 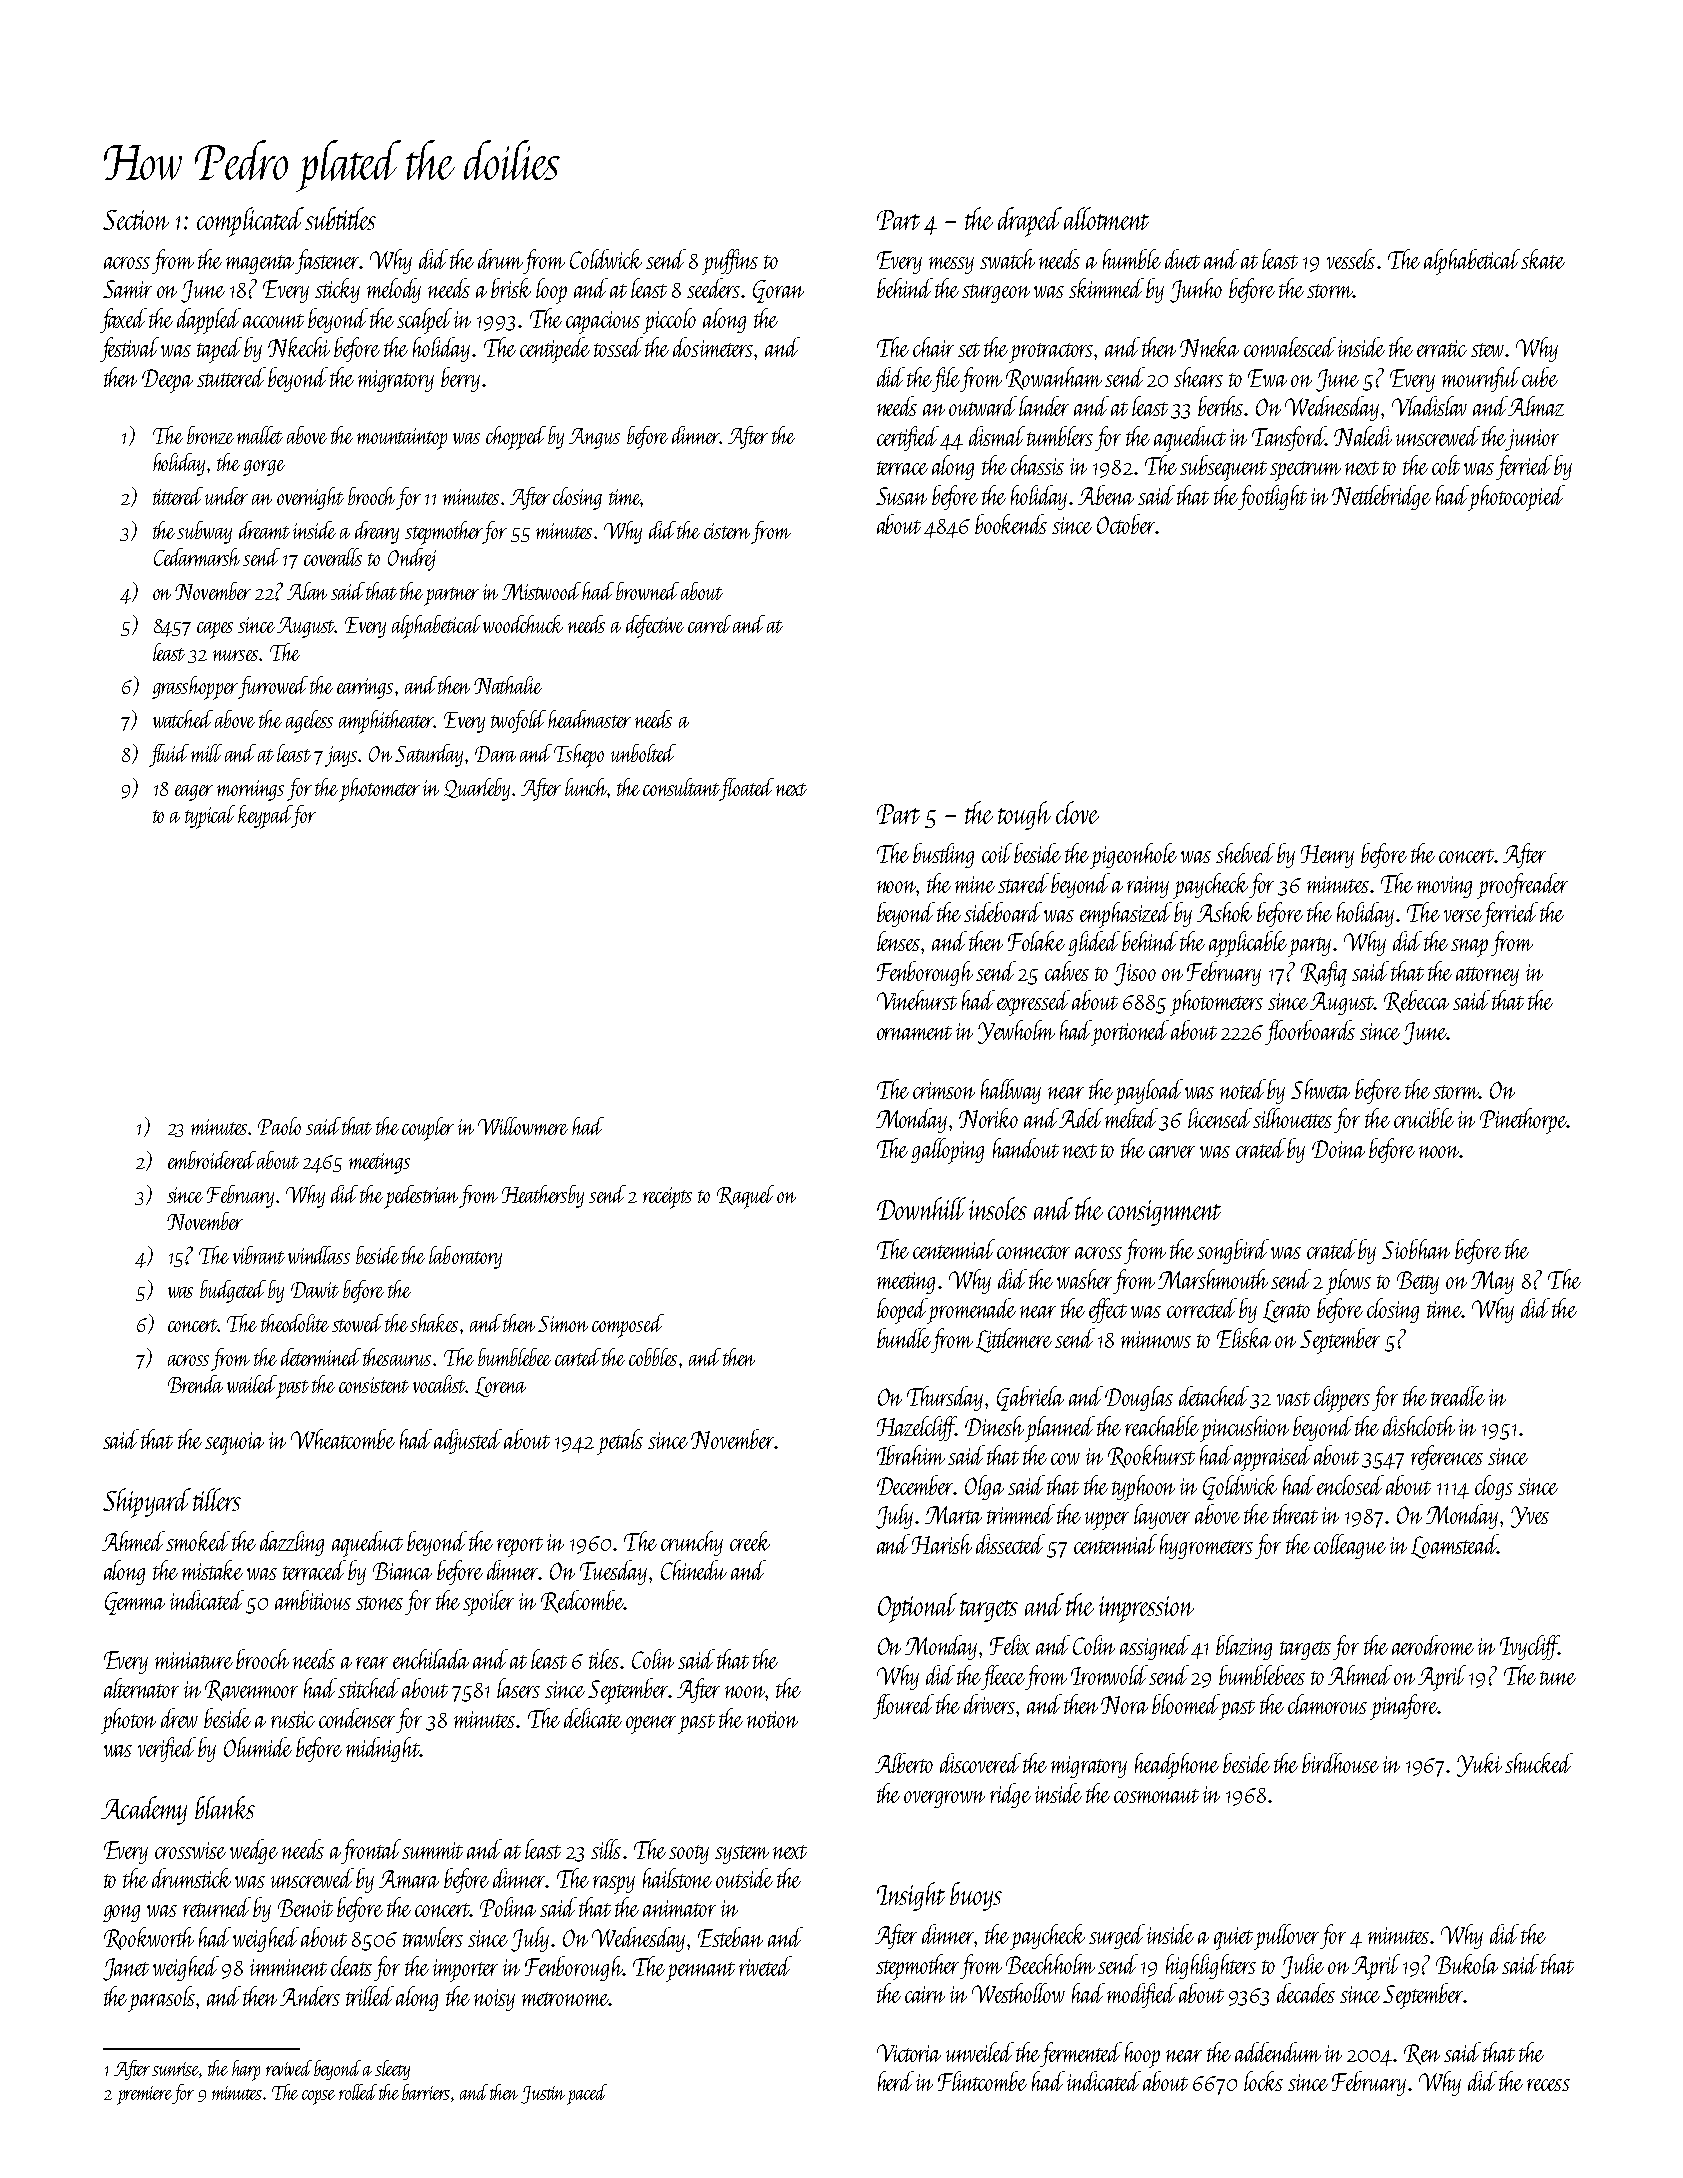 What do you see at coordinates (495, 754) in the screenshot?
I see `Dara` at bounding box center [495, 754].
